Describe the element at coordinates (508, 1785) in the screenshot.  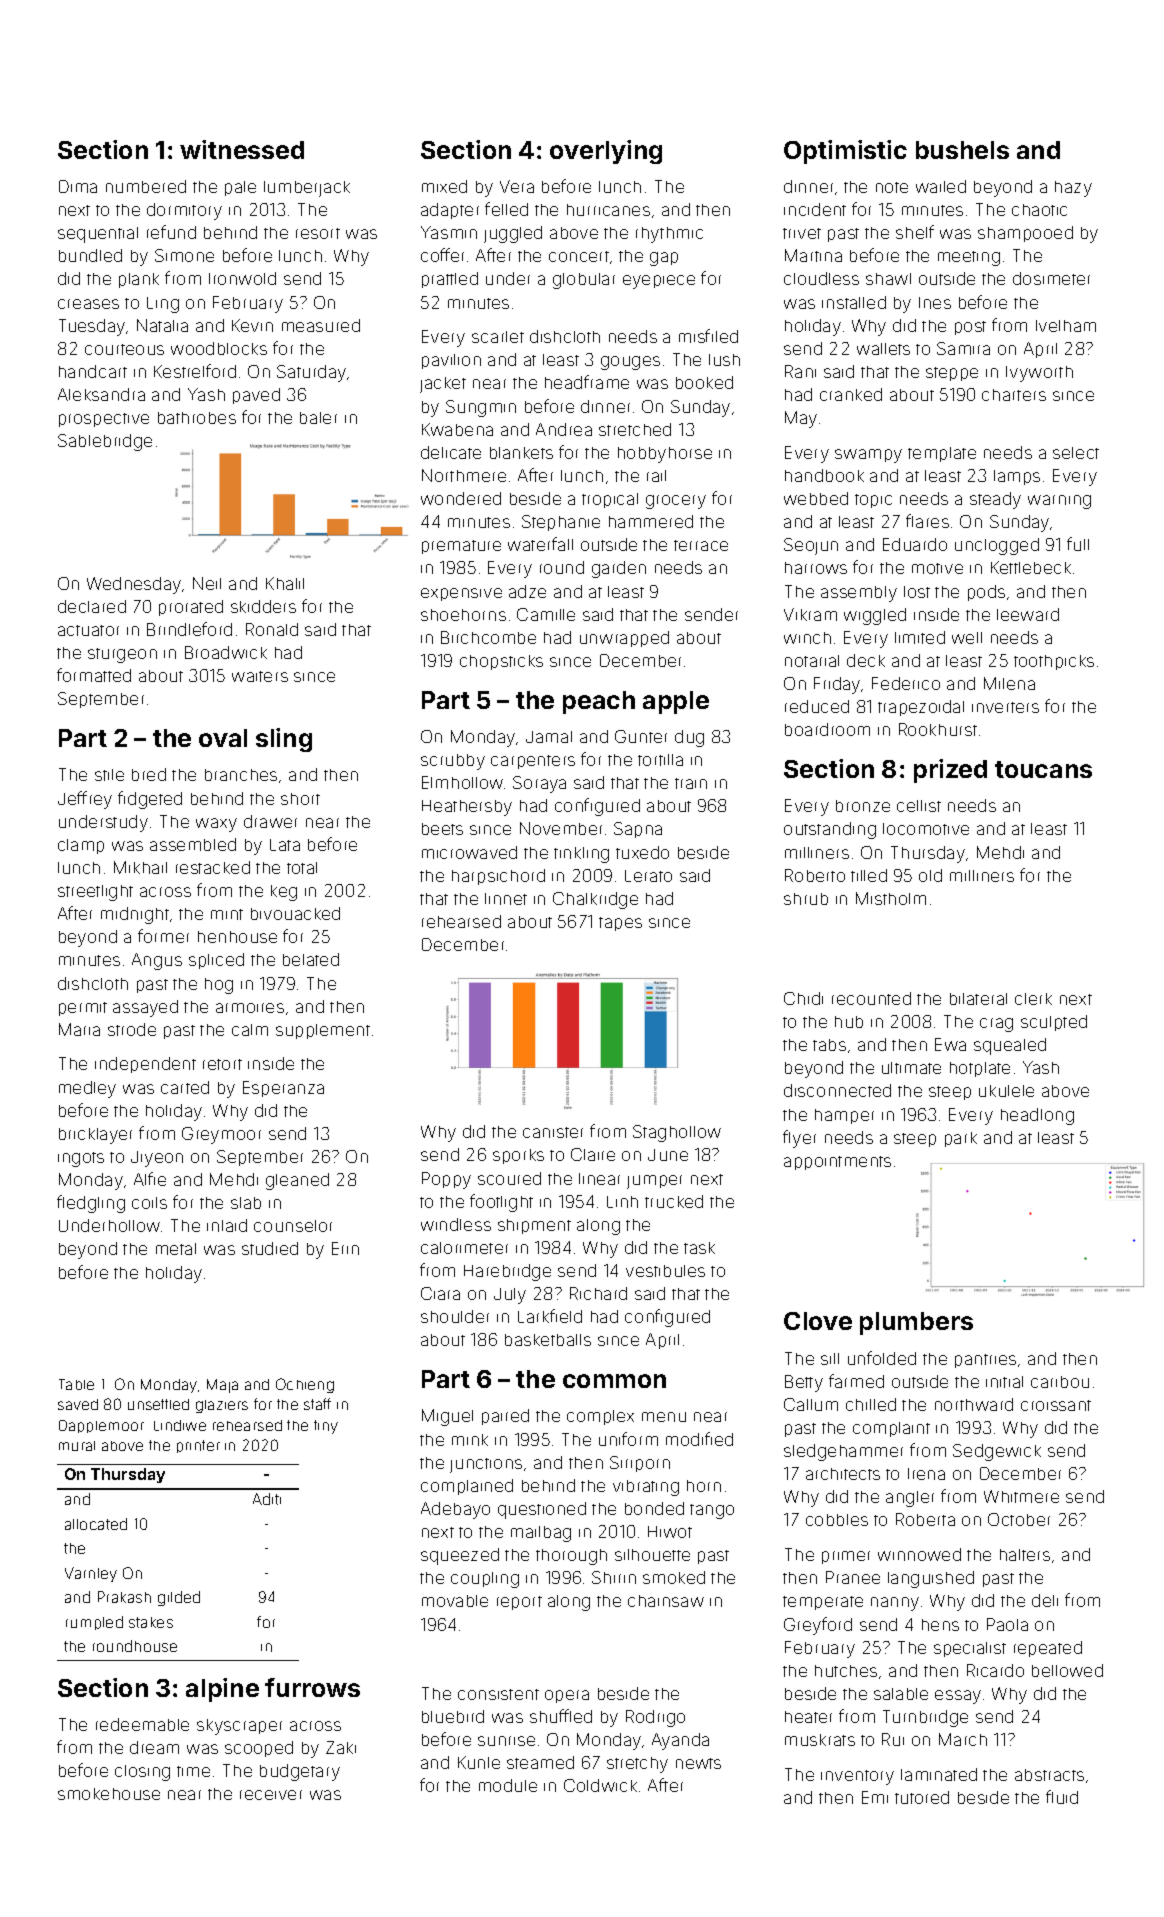
I see `module` at that location.
